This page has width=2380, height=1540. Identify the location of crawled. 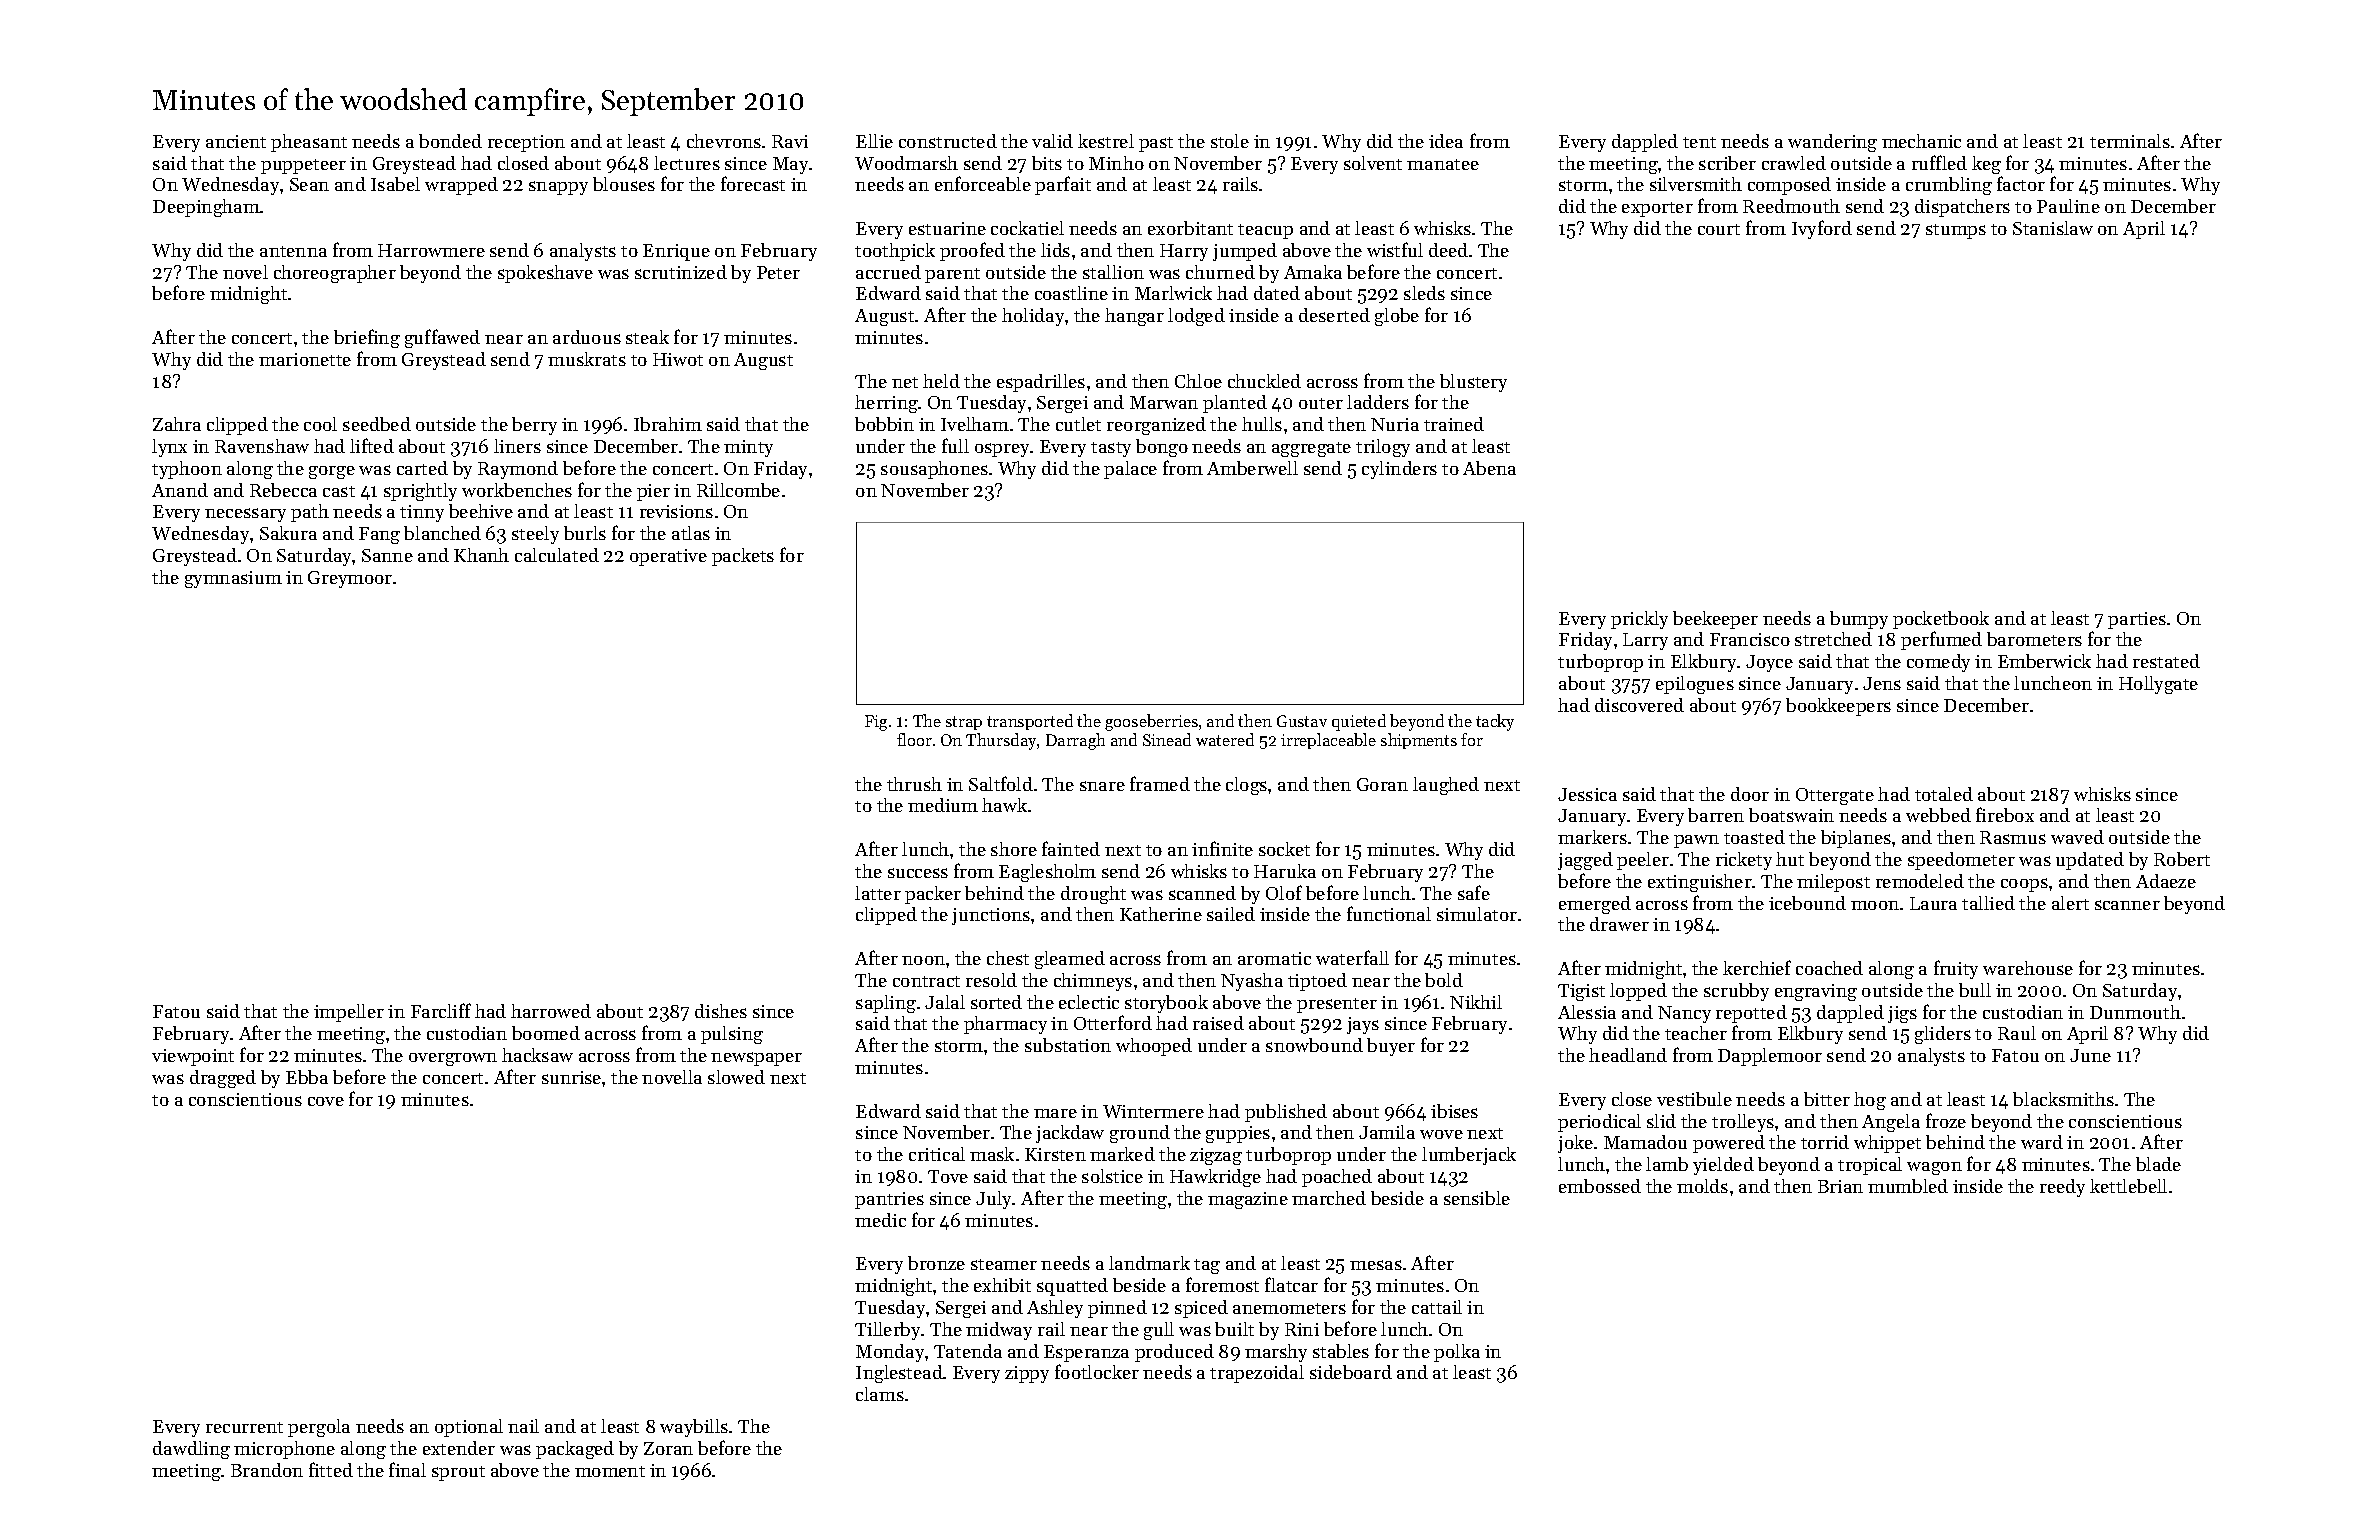
(1794, 163).
